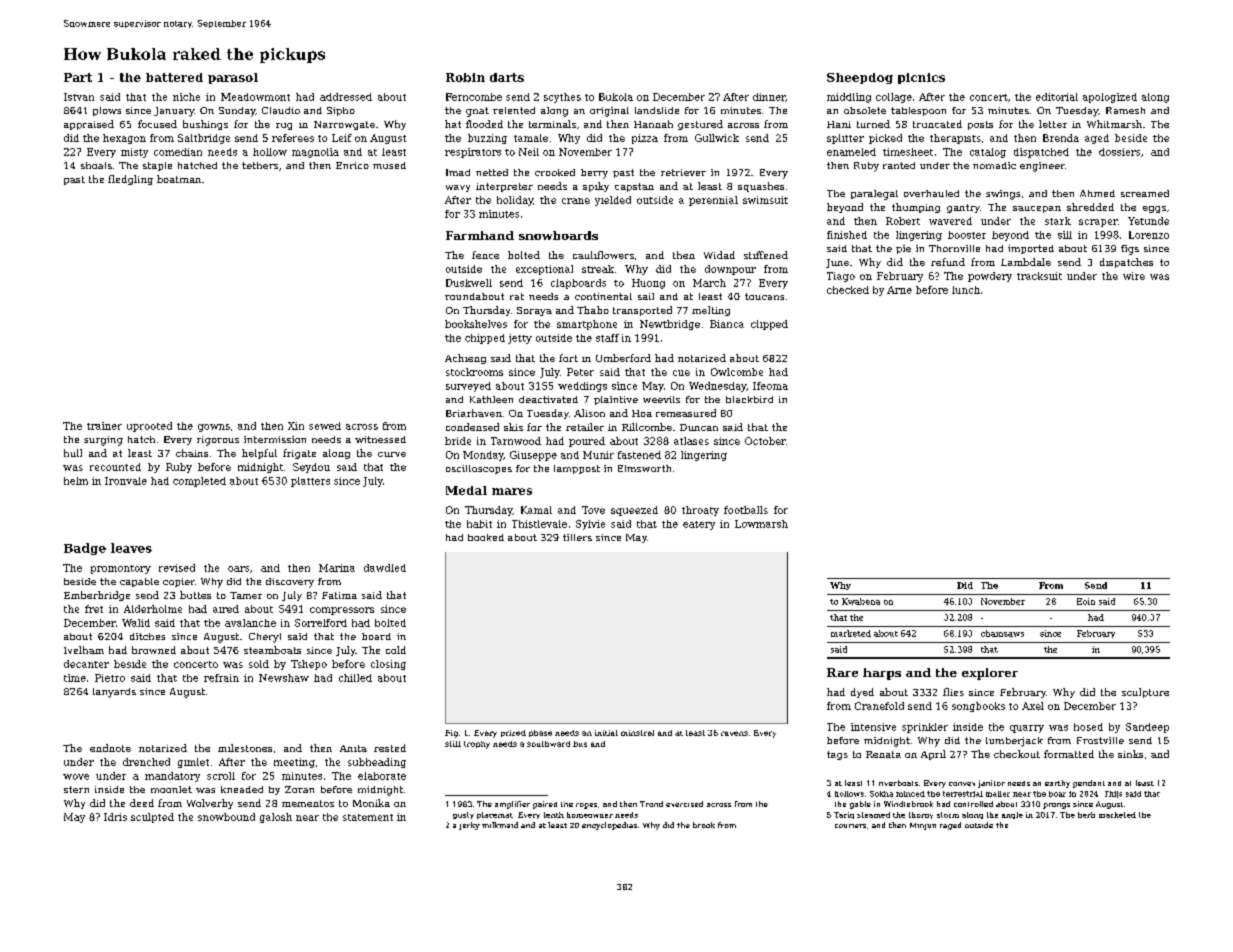 The height and width of the screenshot is (952, 1233). What do you see at coordinates (78, 77) in the screenshot?
I see `Part` at bounding box center [78, 77].
